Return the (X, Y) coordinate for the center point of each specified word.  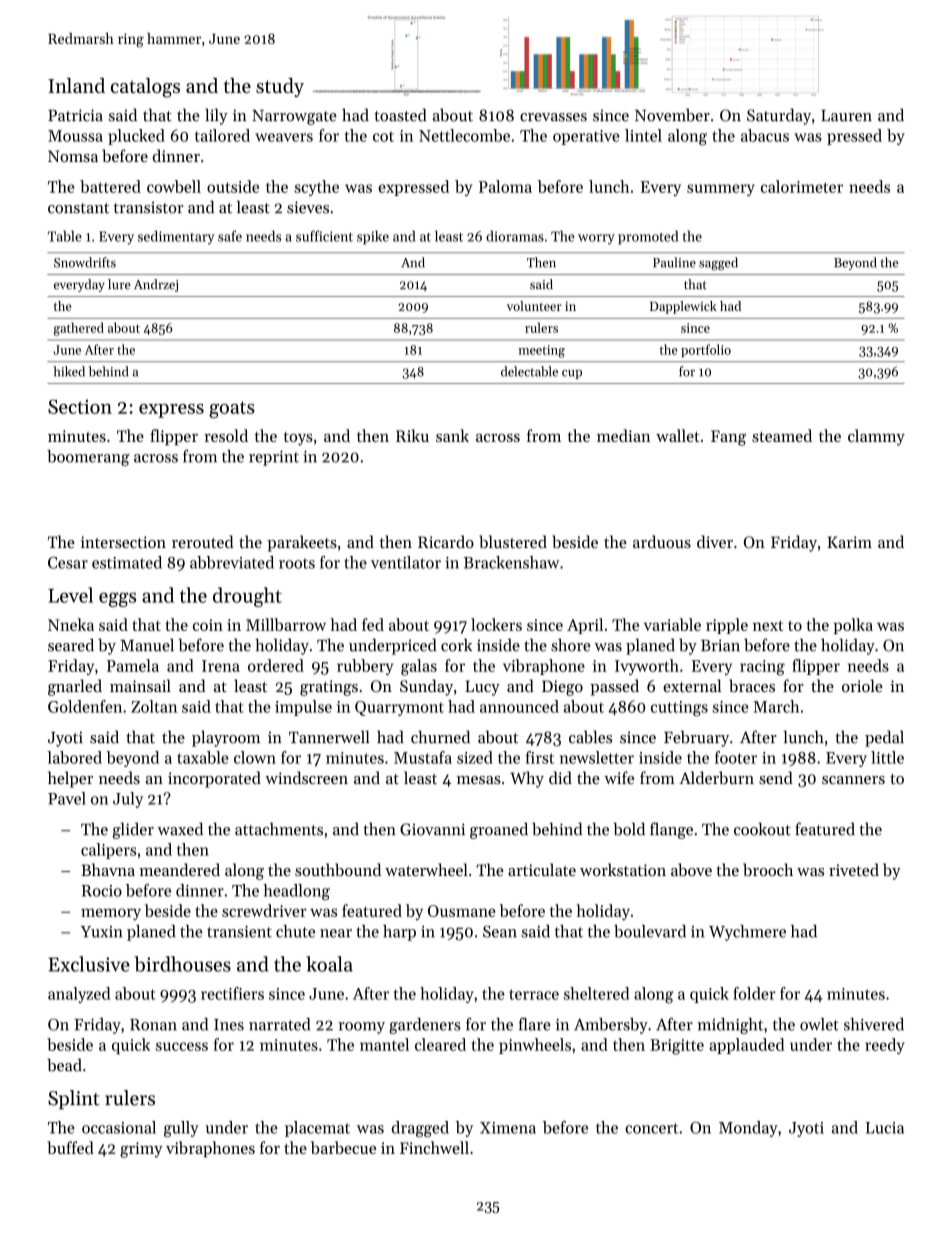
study (280, 87)
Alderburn (716, 777)
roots (297, 563)
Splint (74, 1099)
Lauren (846, 116)
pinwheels (535, 1046)
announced (519, 706)
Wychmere (747, 933)
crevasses (553, 117)
